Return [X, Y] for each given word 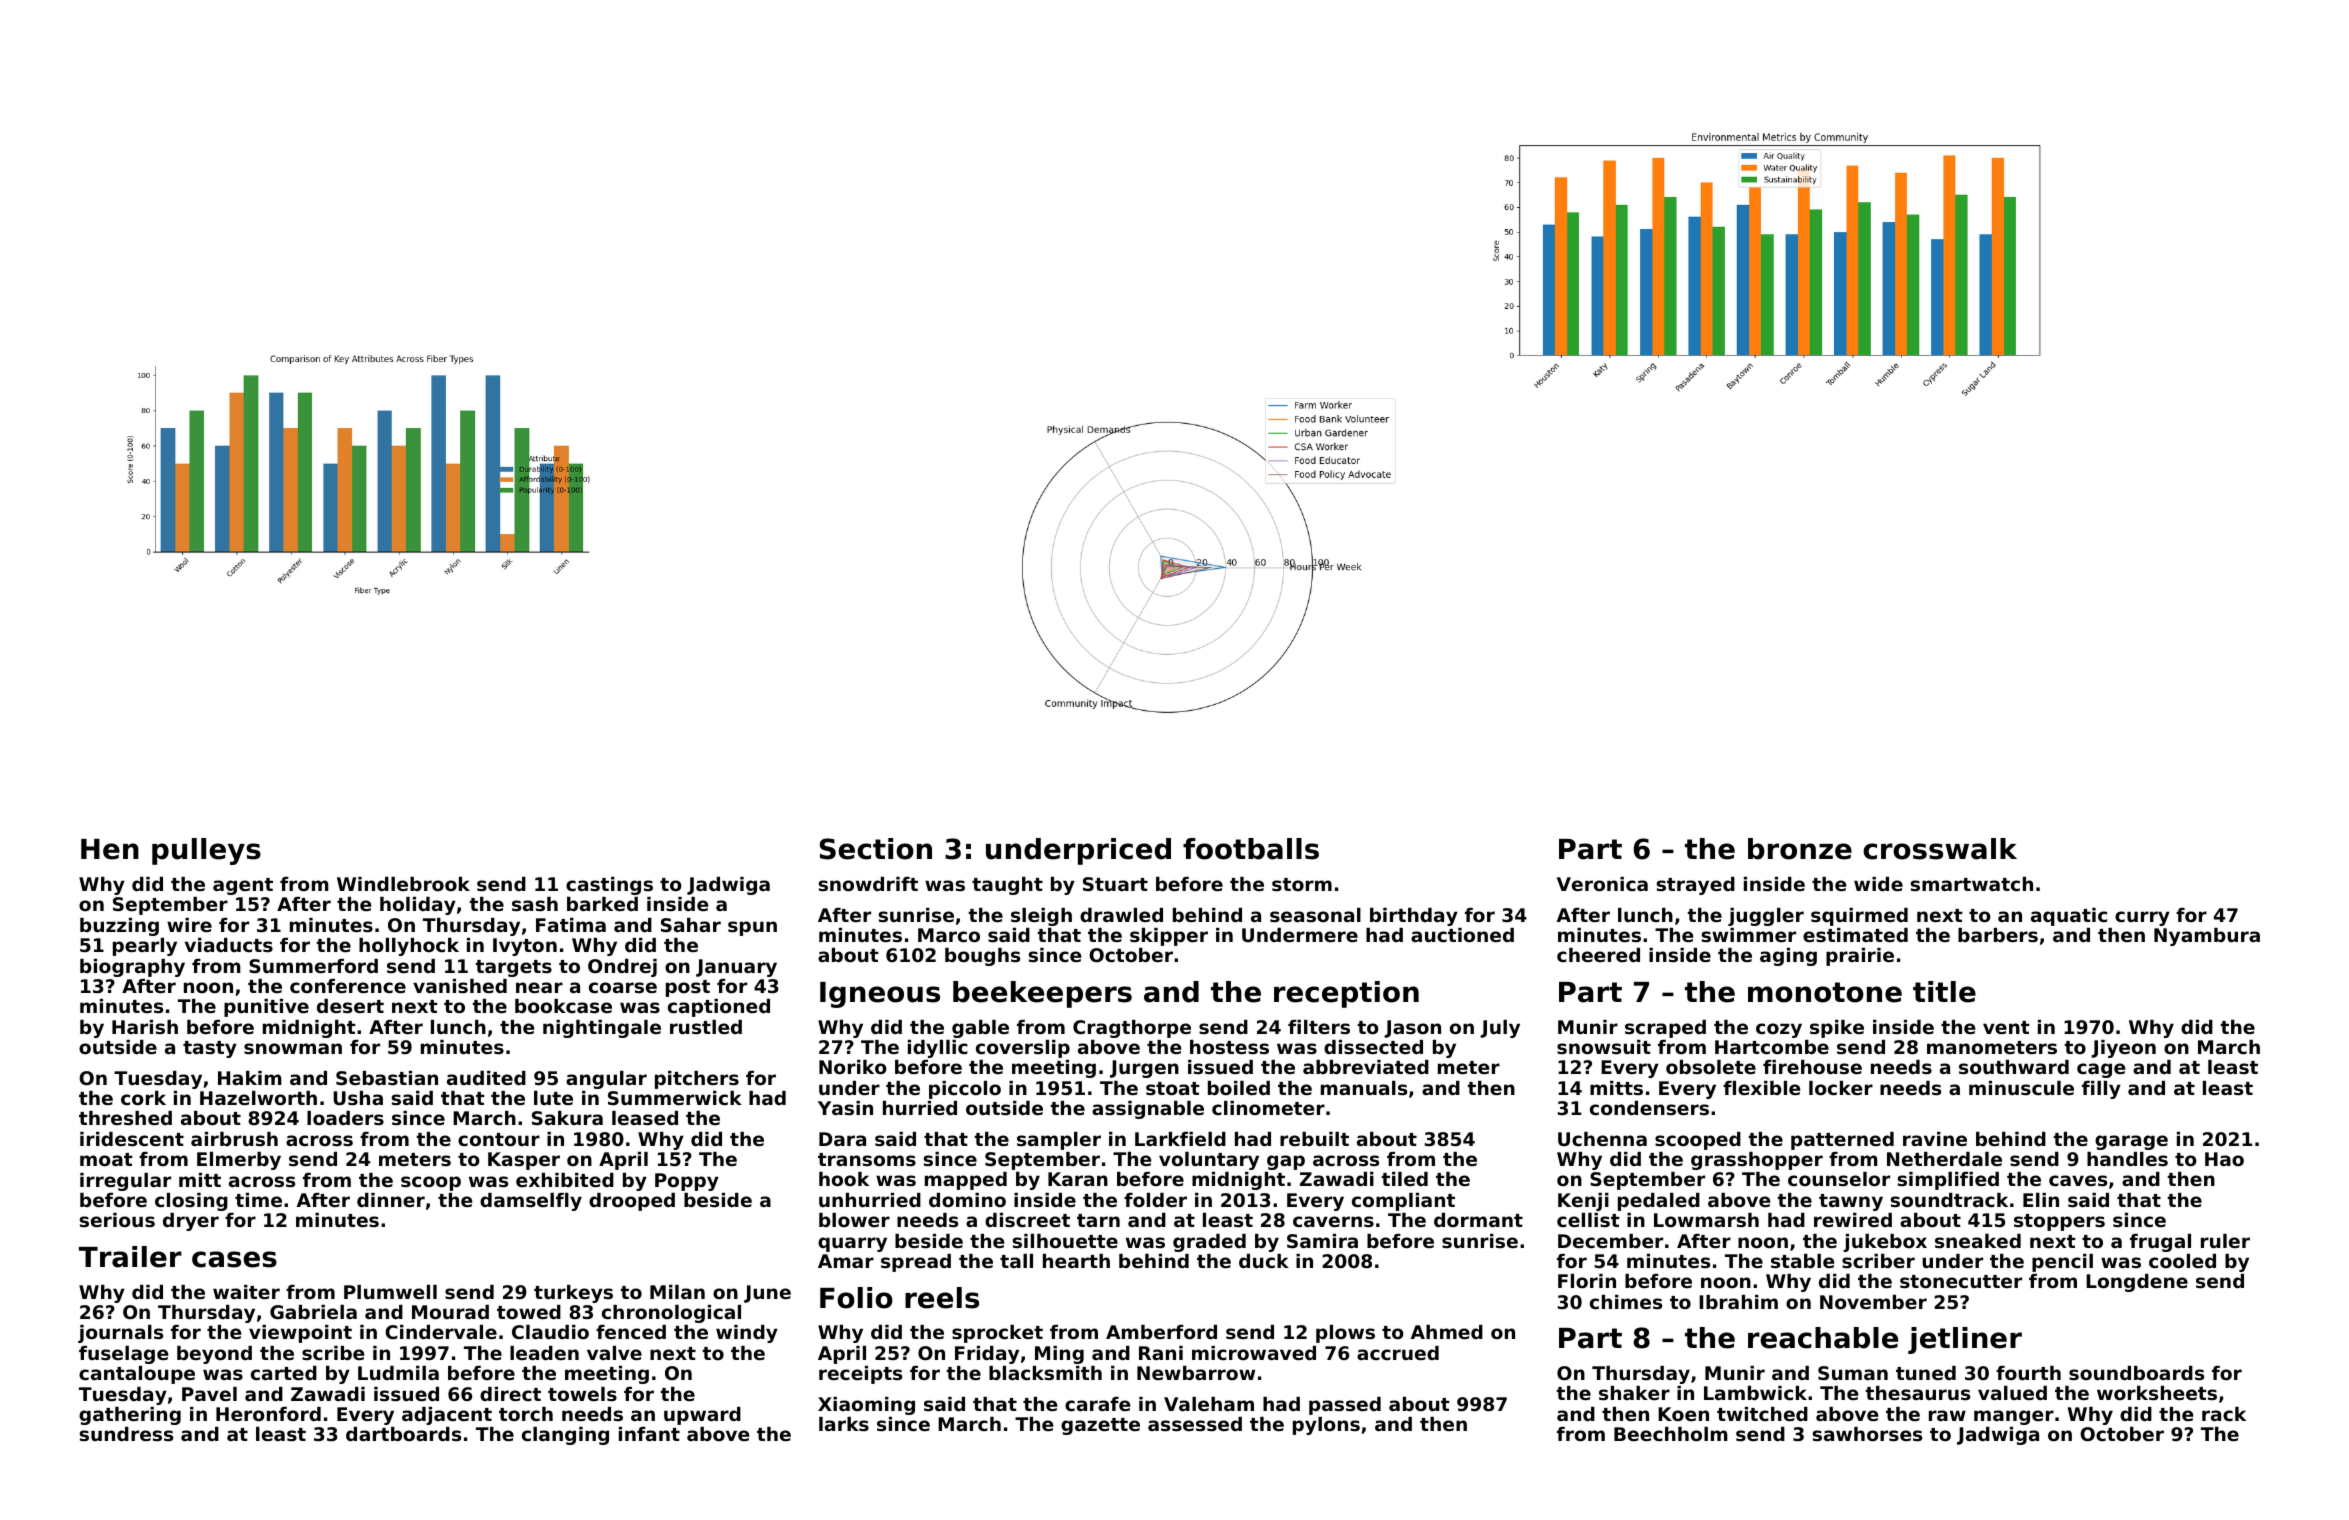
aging [1788, 957]
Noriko [853, 1067]
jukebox [1885, 1243]
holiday [418, 906]
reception [1346, 994]
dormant [1478, 1220]
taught [1007, 886]
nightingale [602, 1029]
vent [2006, 1027]
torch [526, 1414]
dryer [191, 1222]
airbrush [234, 1139]
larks [844, 1424]
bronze [1800, 849]
